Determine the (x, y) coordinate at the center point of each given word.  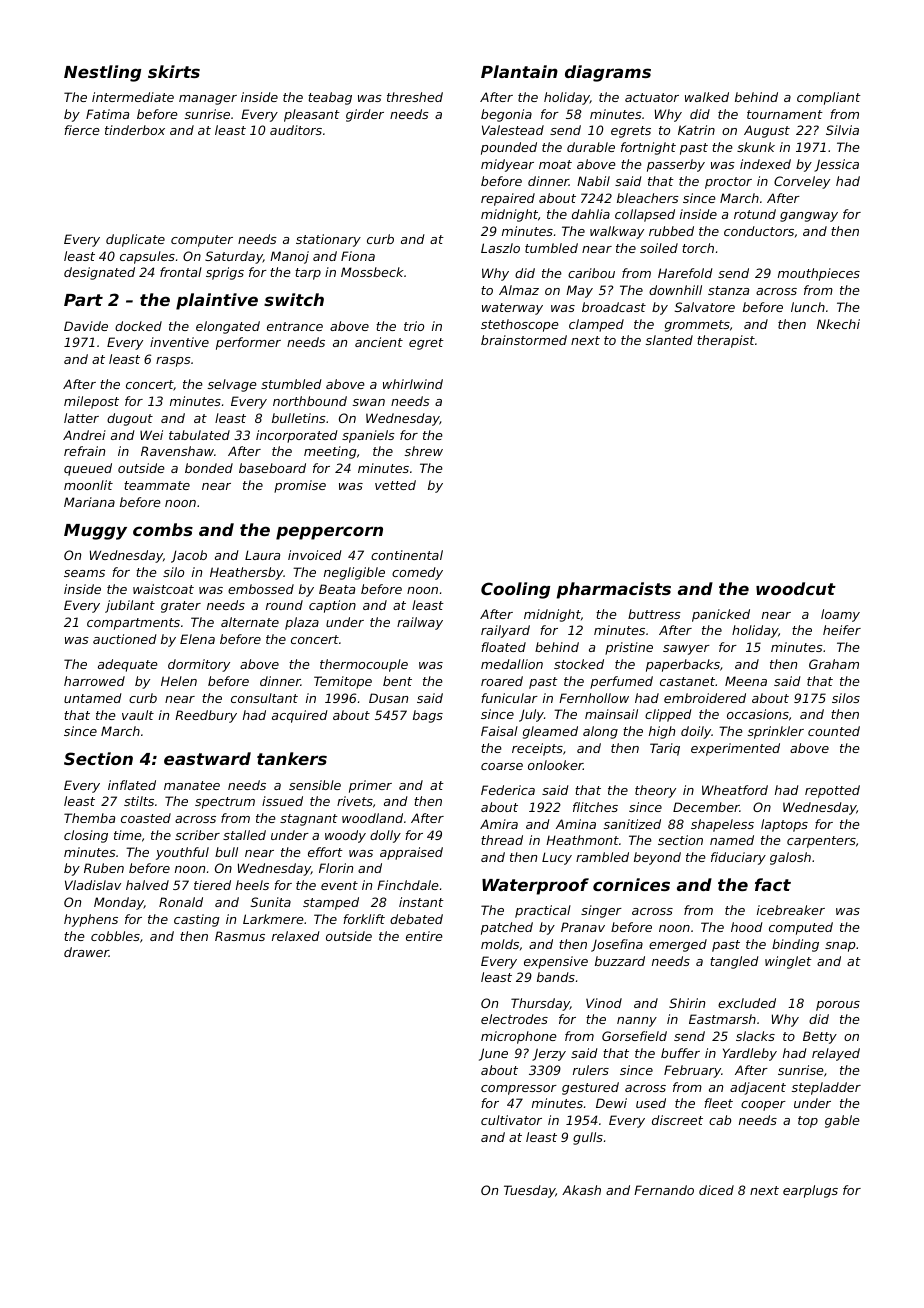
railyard (505, 631)
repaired (508, 199)
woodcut (796, 588)
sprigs (225, 273)
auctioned (125, 639)
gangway (809, 217)
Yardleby (750, 1054)
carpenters (821, 842)
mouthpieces (819, 274)
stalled (244, 835)
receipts (537, 749)
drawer (86, 952)
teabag (330, 98)
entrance (295, 326)
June (493, 1054)
